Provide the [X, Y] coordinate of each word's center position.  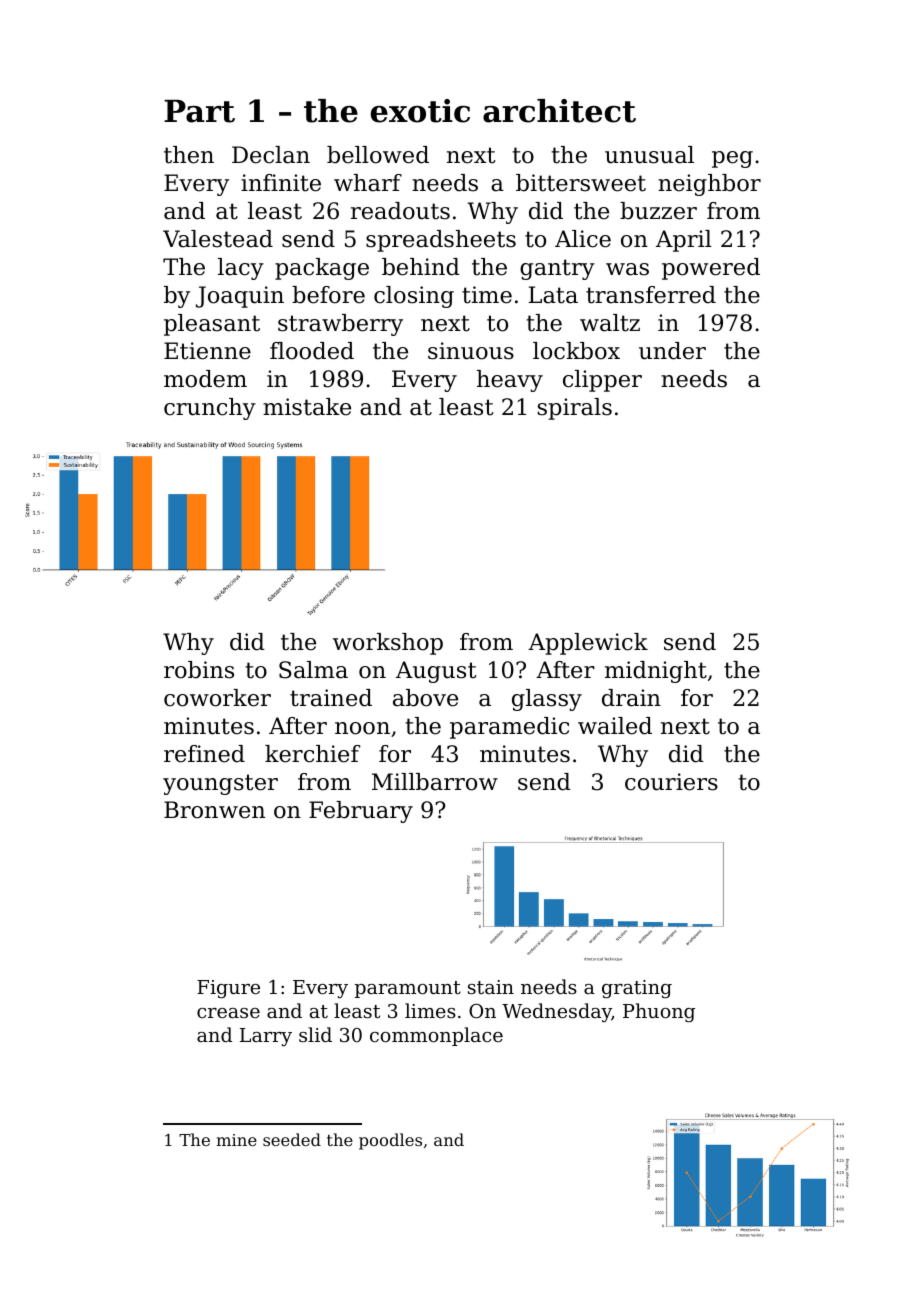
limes [430, 1010]
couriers [671, 782]
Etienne [207, 351]
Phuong [659, 1012]
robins [199, 670]
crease [228, 1013]
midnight [656, 672]
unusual [649, 155]
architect [559, 111]
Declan [271, 155]
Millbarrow [435, 782]
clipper [602, 381]
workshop [388, 644]
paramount [408, 989]
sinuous [471, 351]
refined [204, 754]
